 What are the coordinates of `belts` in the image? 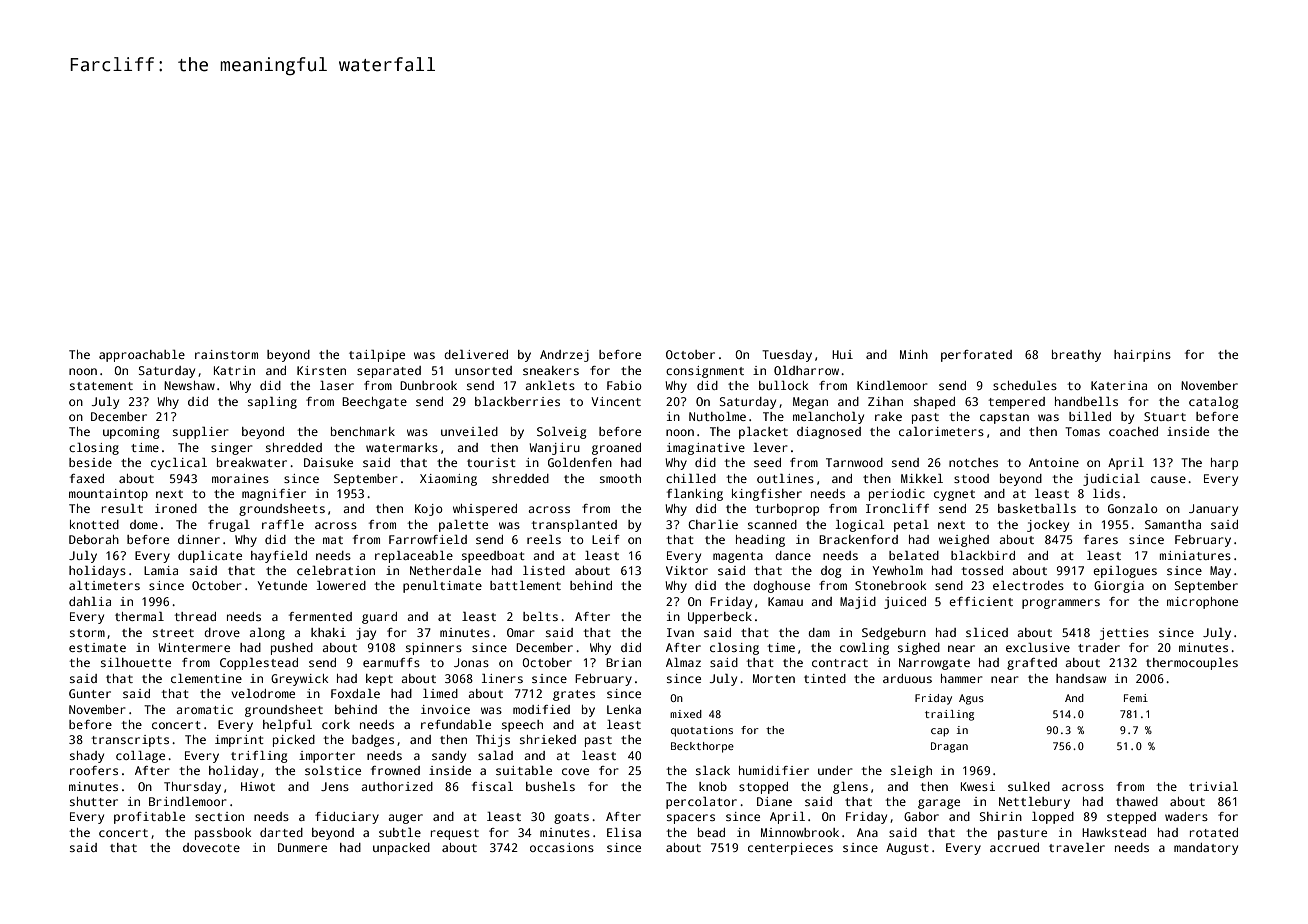 It's located at (540, 616).
